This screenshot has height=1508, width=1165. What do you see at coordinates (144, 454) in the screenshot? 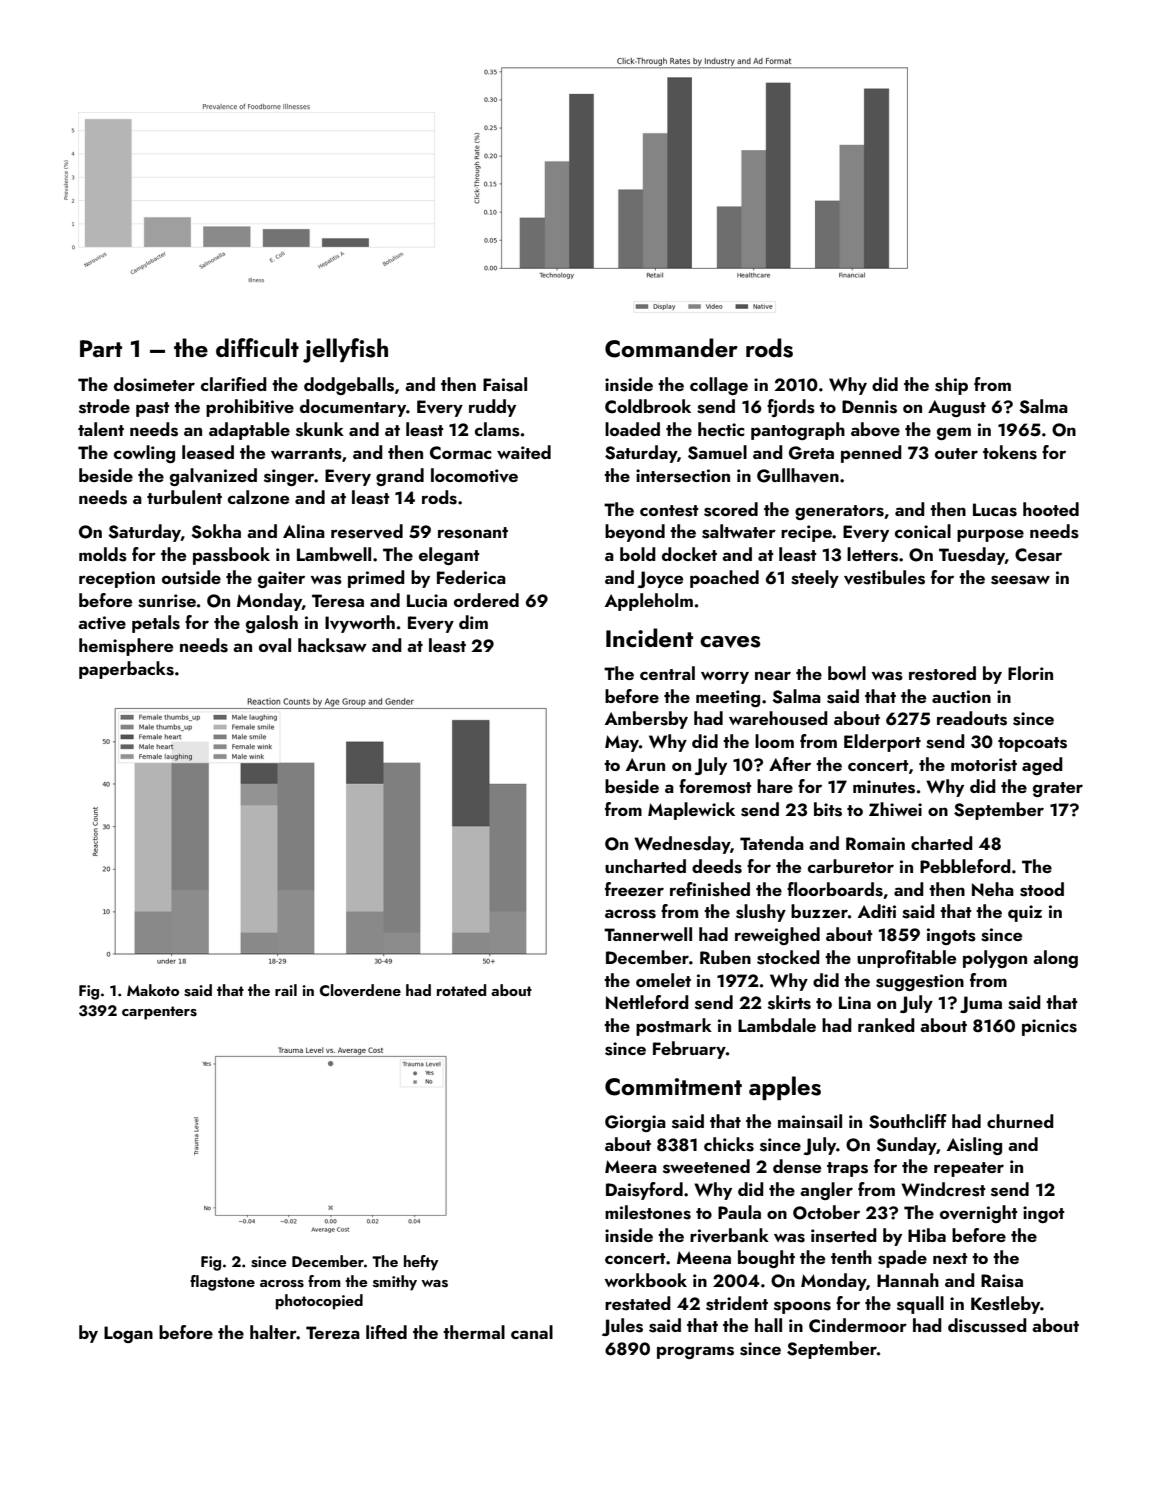
I see `cowling` at bounding box center [144, 454].
